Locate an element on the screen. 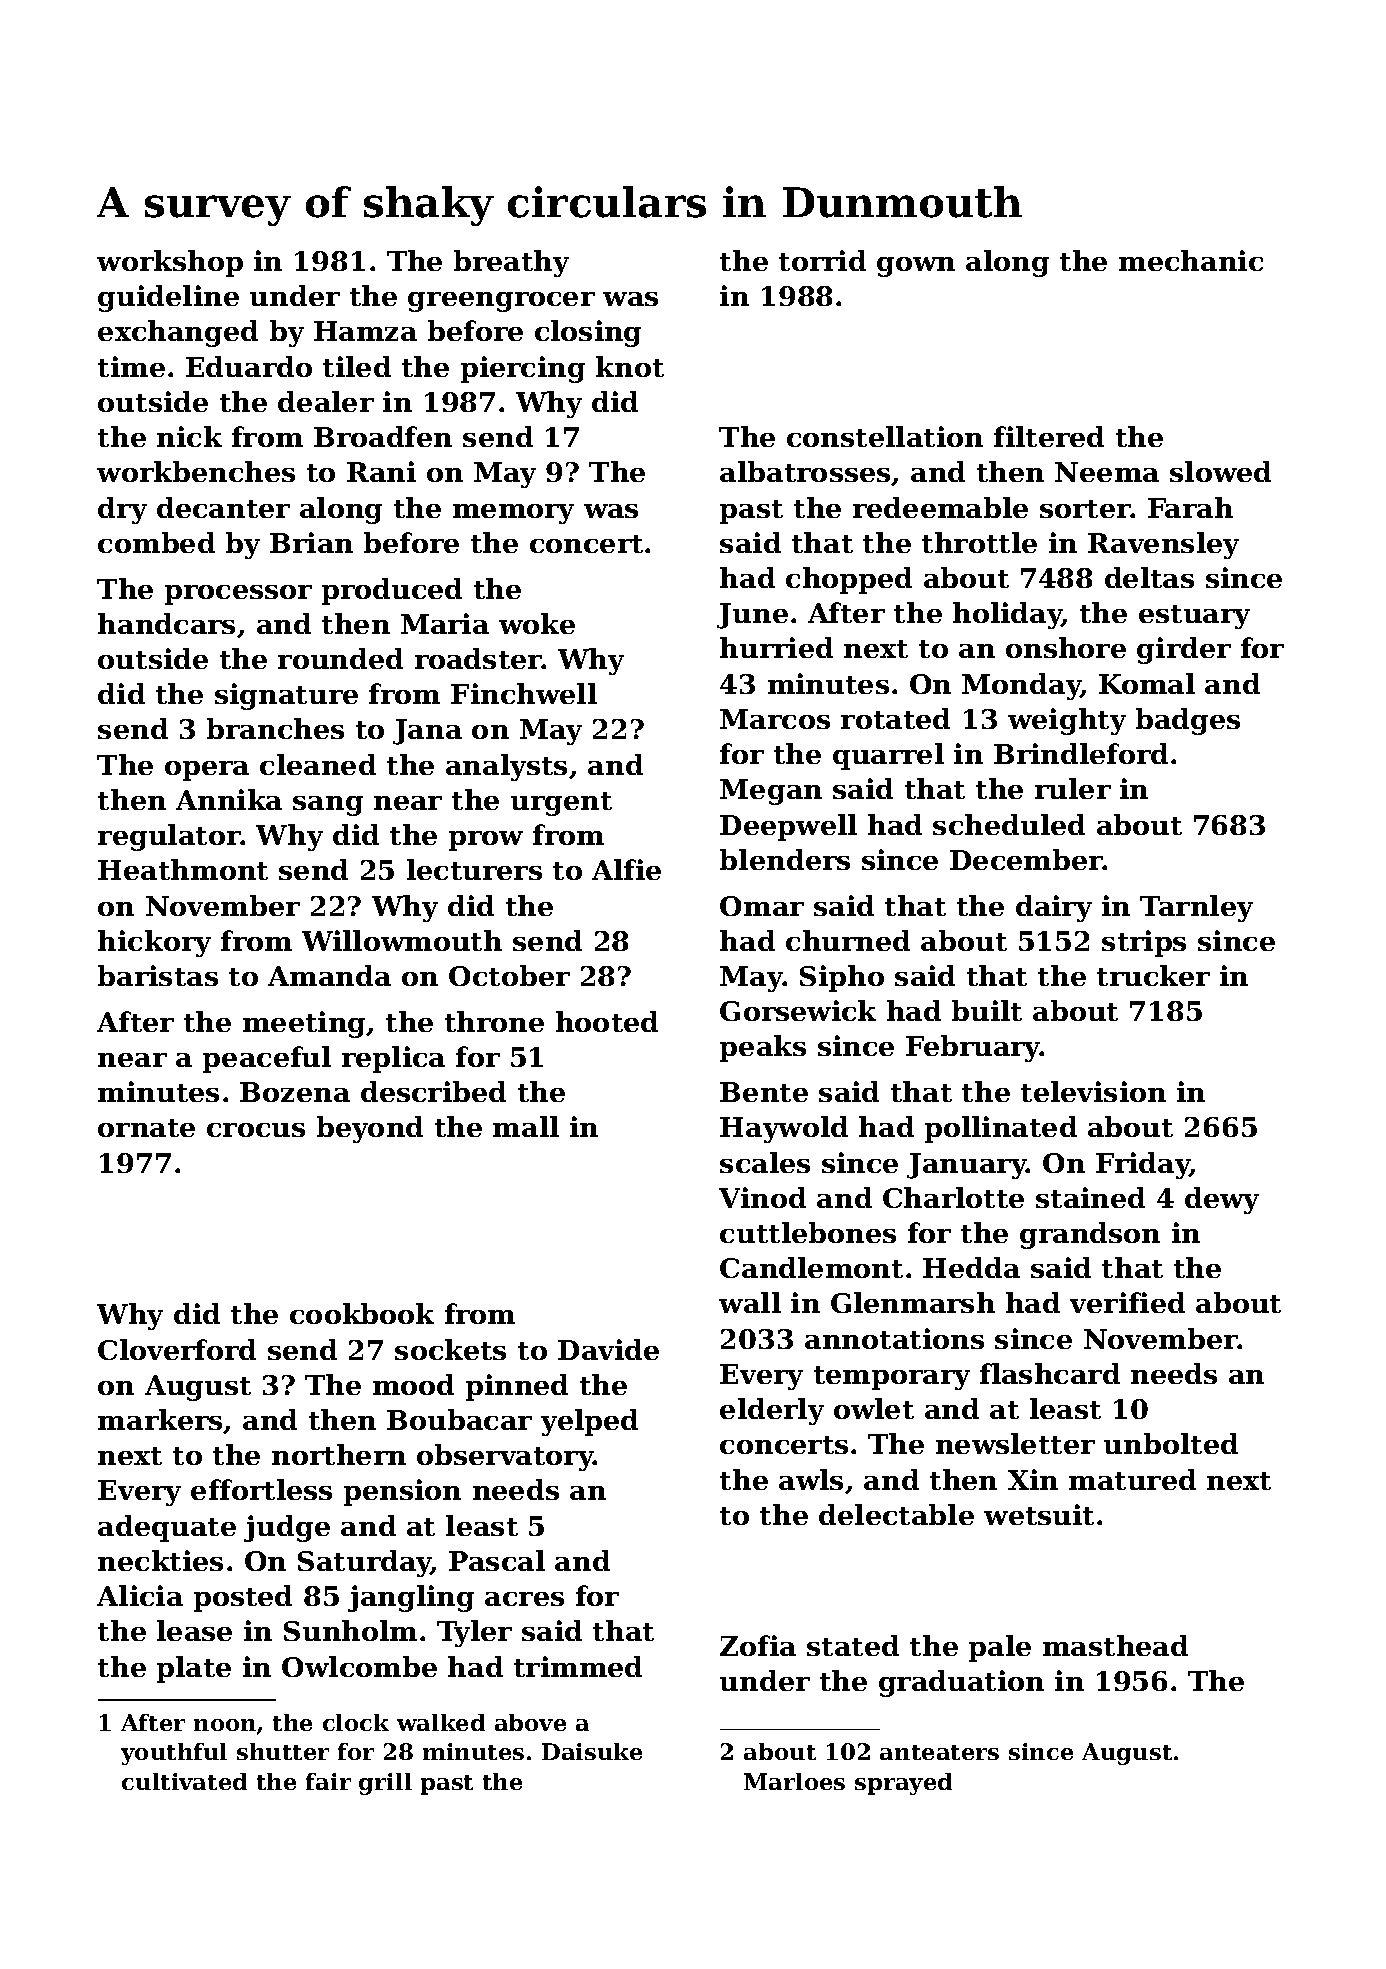 The width and height of the screenshot is (1386, 1969). Megan is located at coordinates (771, 792).
